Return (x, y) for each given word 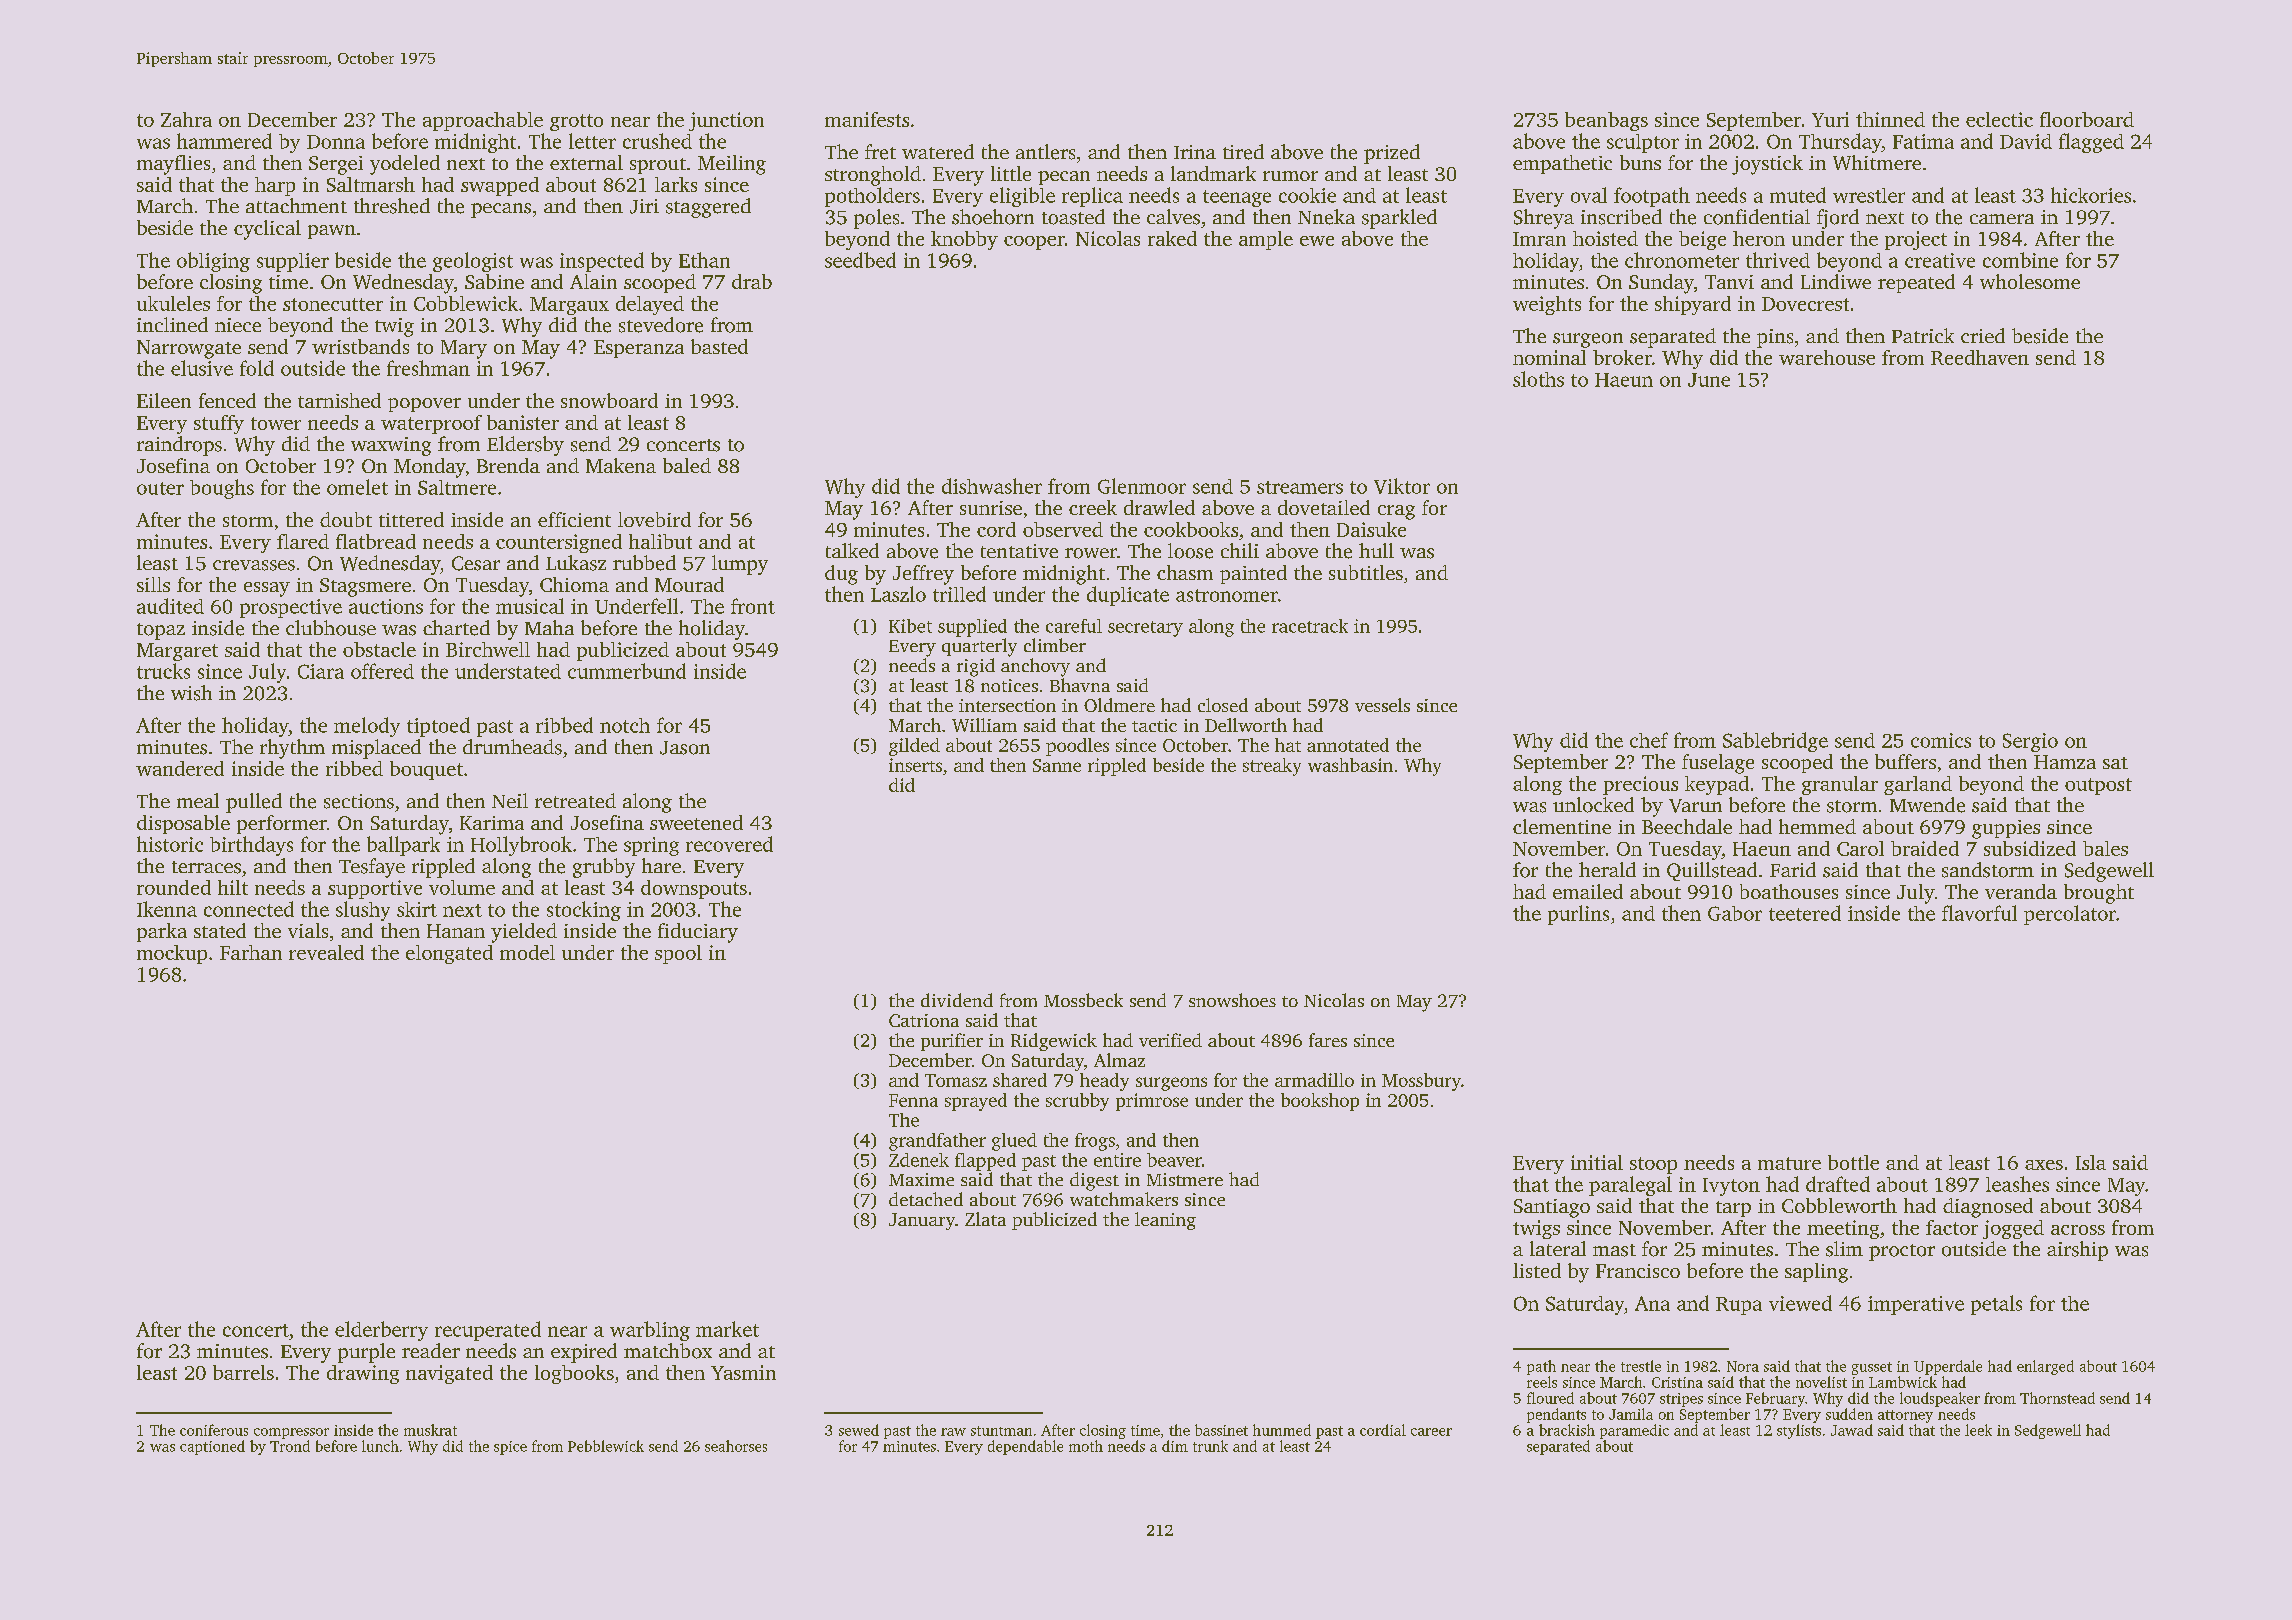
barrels (243, 1372)
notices (1009, 685)
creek (1093, 507)
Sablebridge (1775, 742)
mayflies (173, 165)
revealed (326, 952)
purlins (1578, 915)
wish (191, 693)
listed (1537, 1270)
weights (1547, 305)
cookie (1307, 195)
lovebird (654, 519)
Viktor (1402, 486)
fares (1328, 1040)
